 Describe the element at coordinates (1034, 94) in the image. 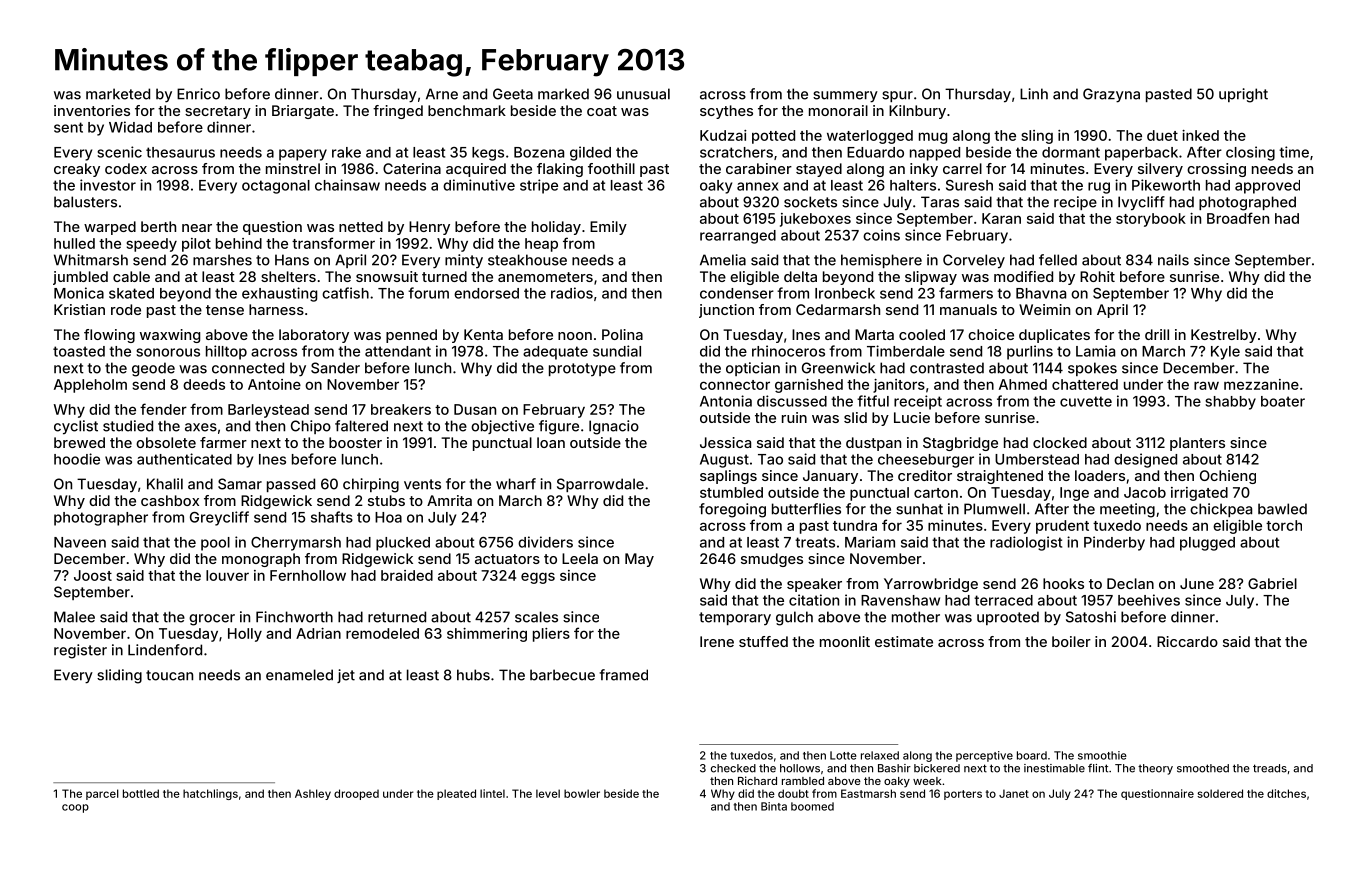

I see `Linh` at that location.
